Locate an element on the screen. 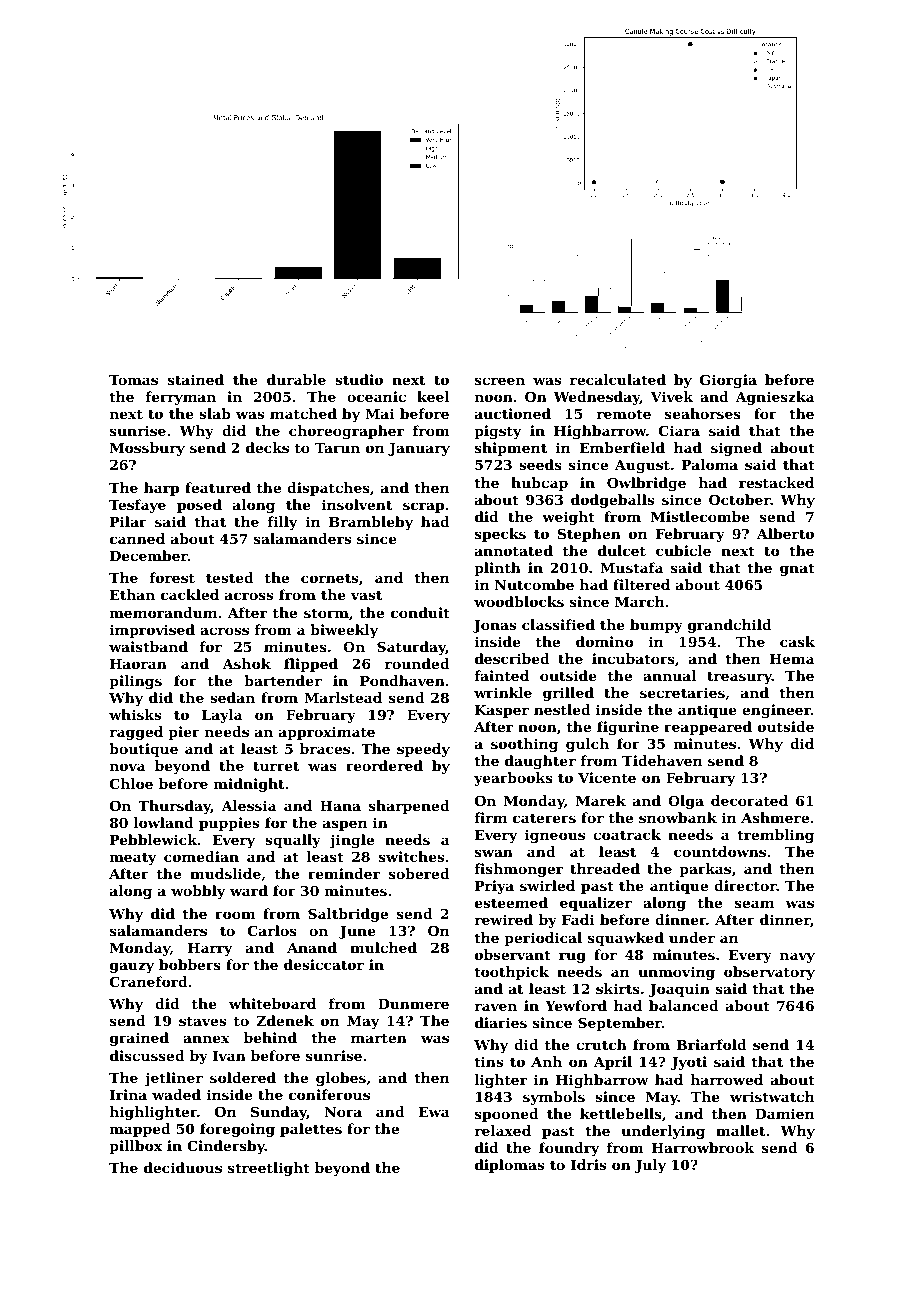 The height and width of the screenshot is (1314, 924). marten is located at coordinates (379, 1038).
